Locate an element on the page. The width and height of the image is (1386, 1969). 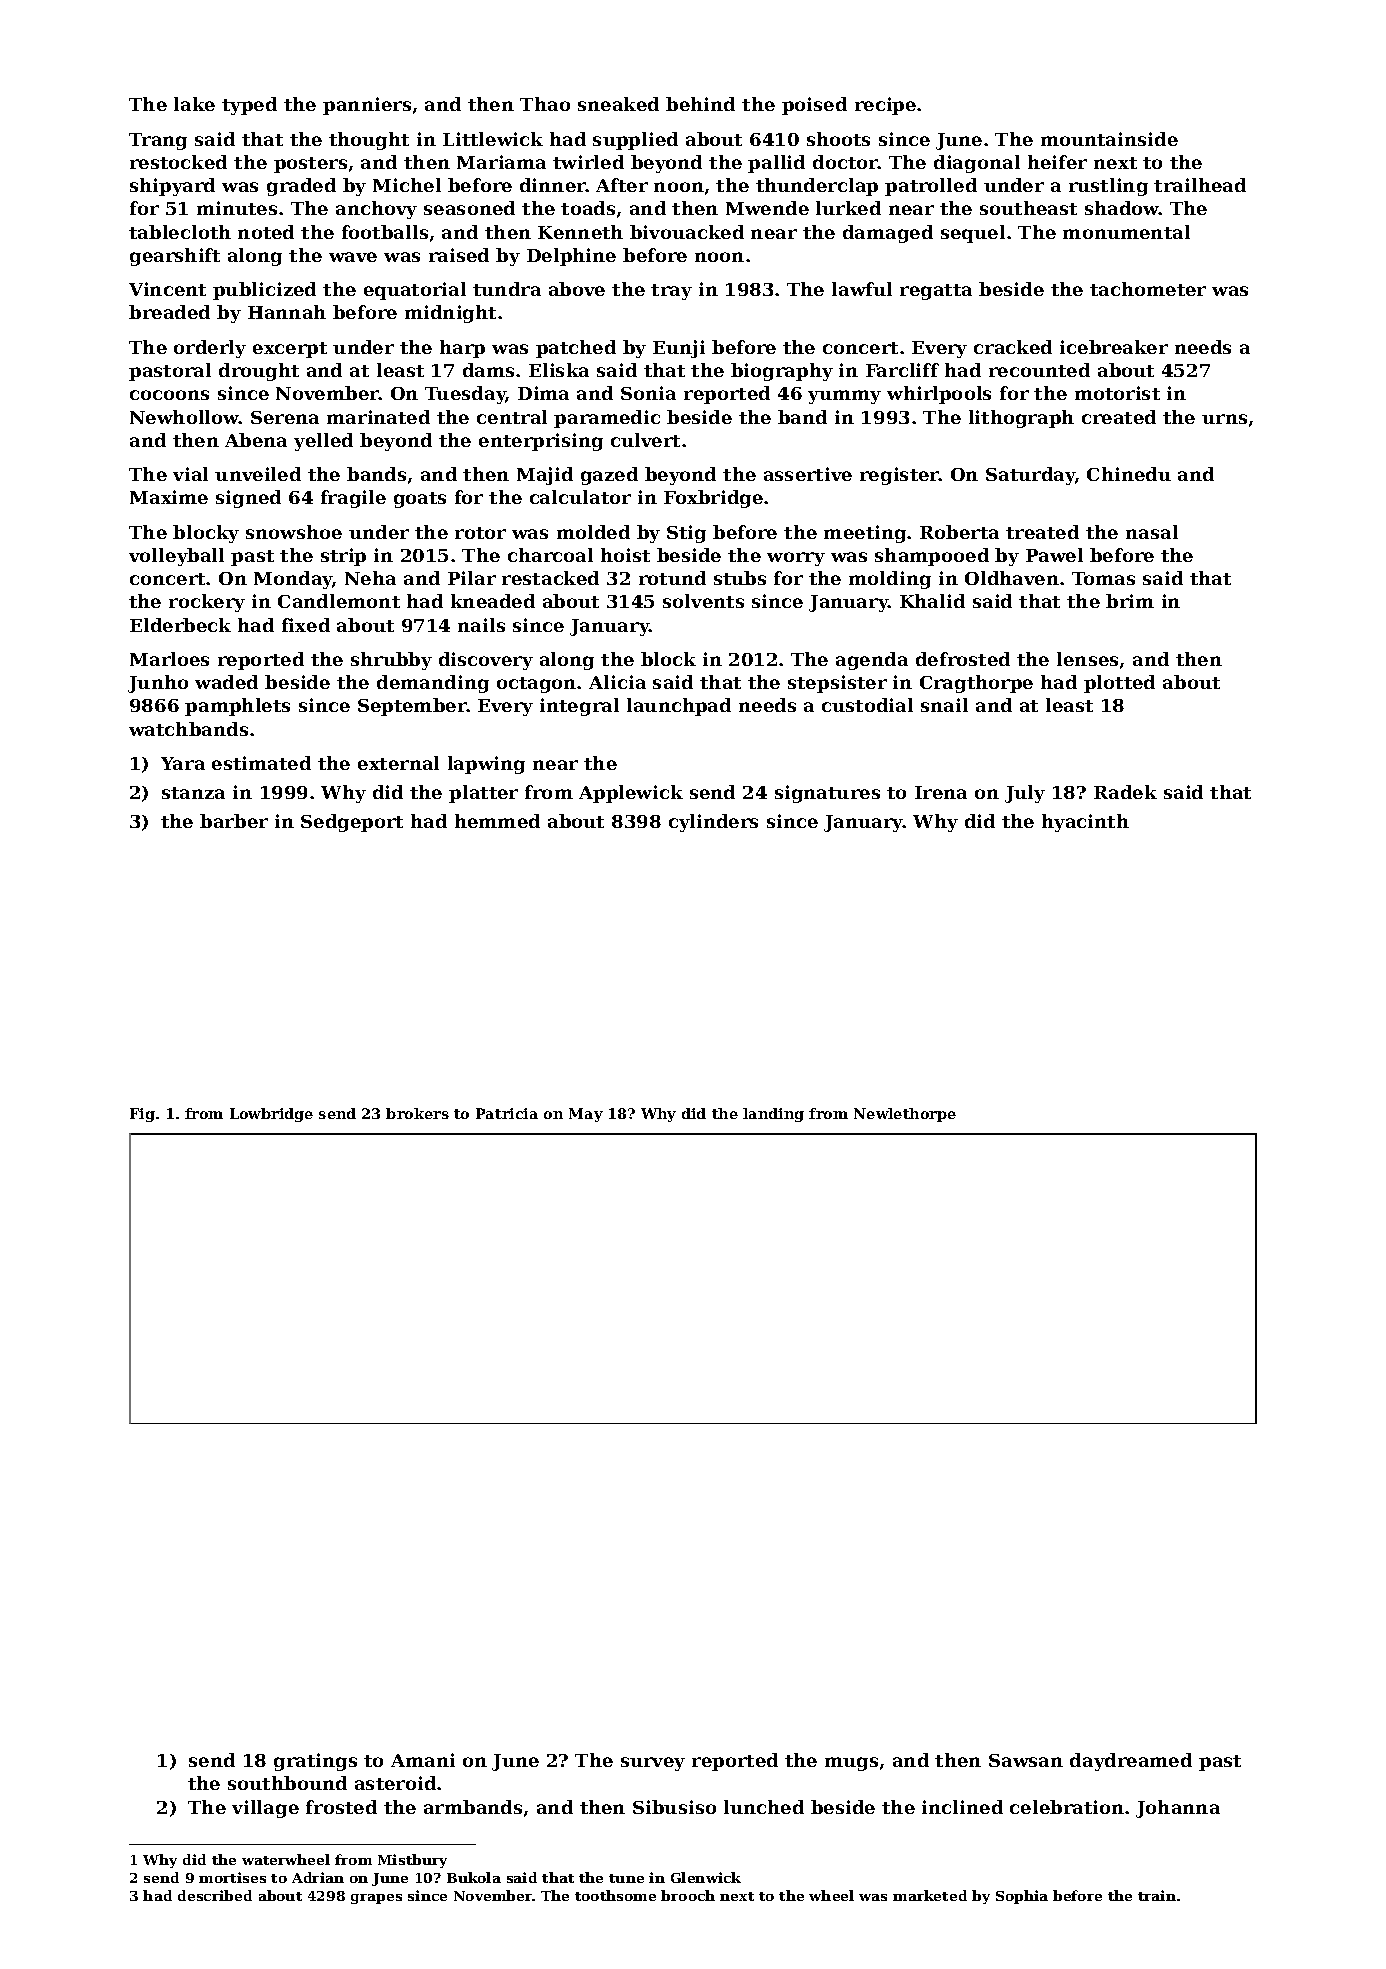
Sawsan is located at coordinates (1026, 1760).
